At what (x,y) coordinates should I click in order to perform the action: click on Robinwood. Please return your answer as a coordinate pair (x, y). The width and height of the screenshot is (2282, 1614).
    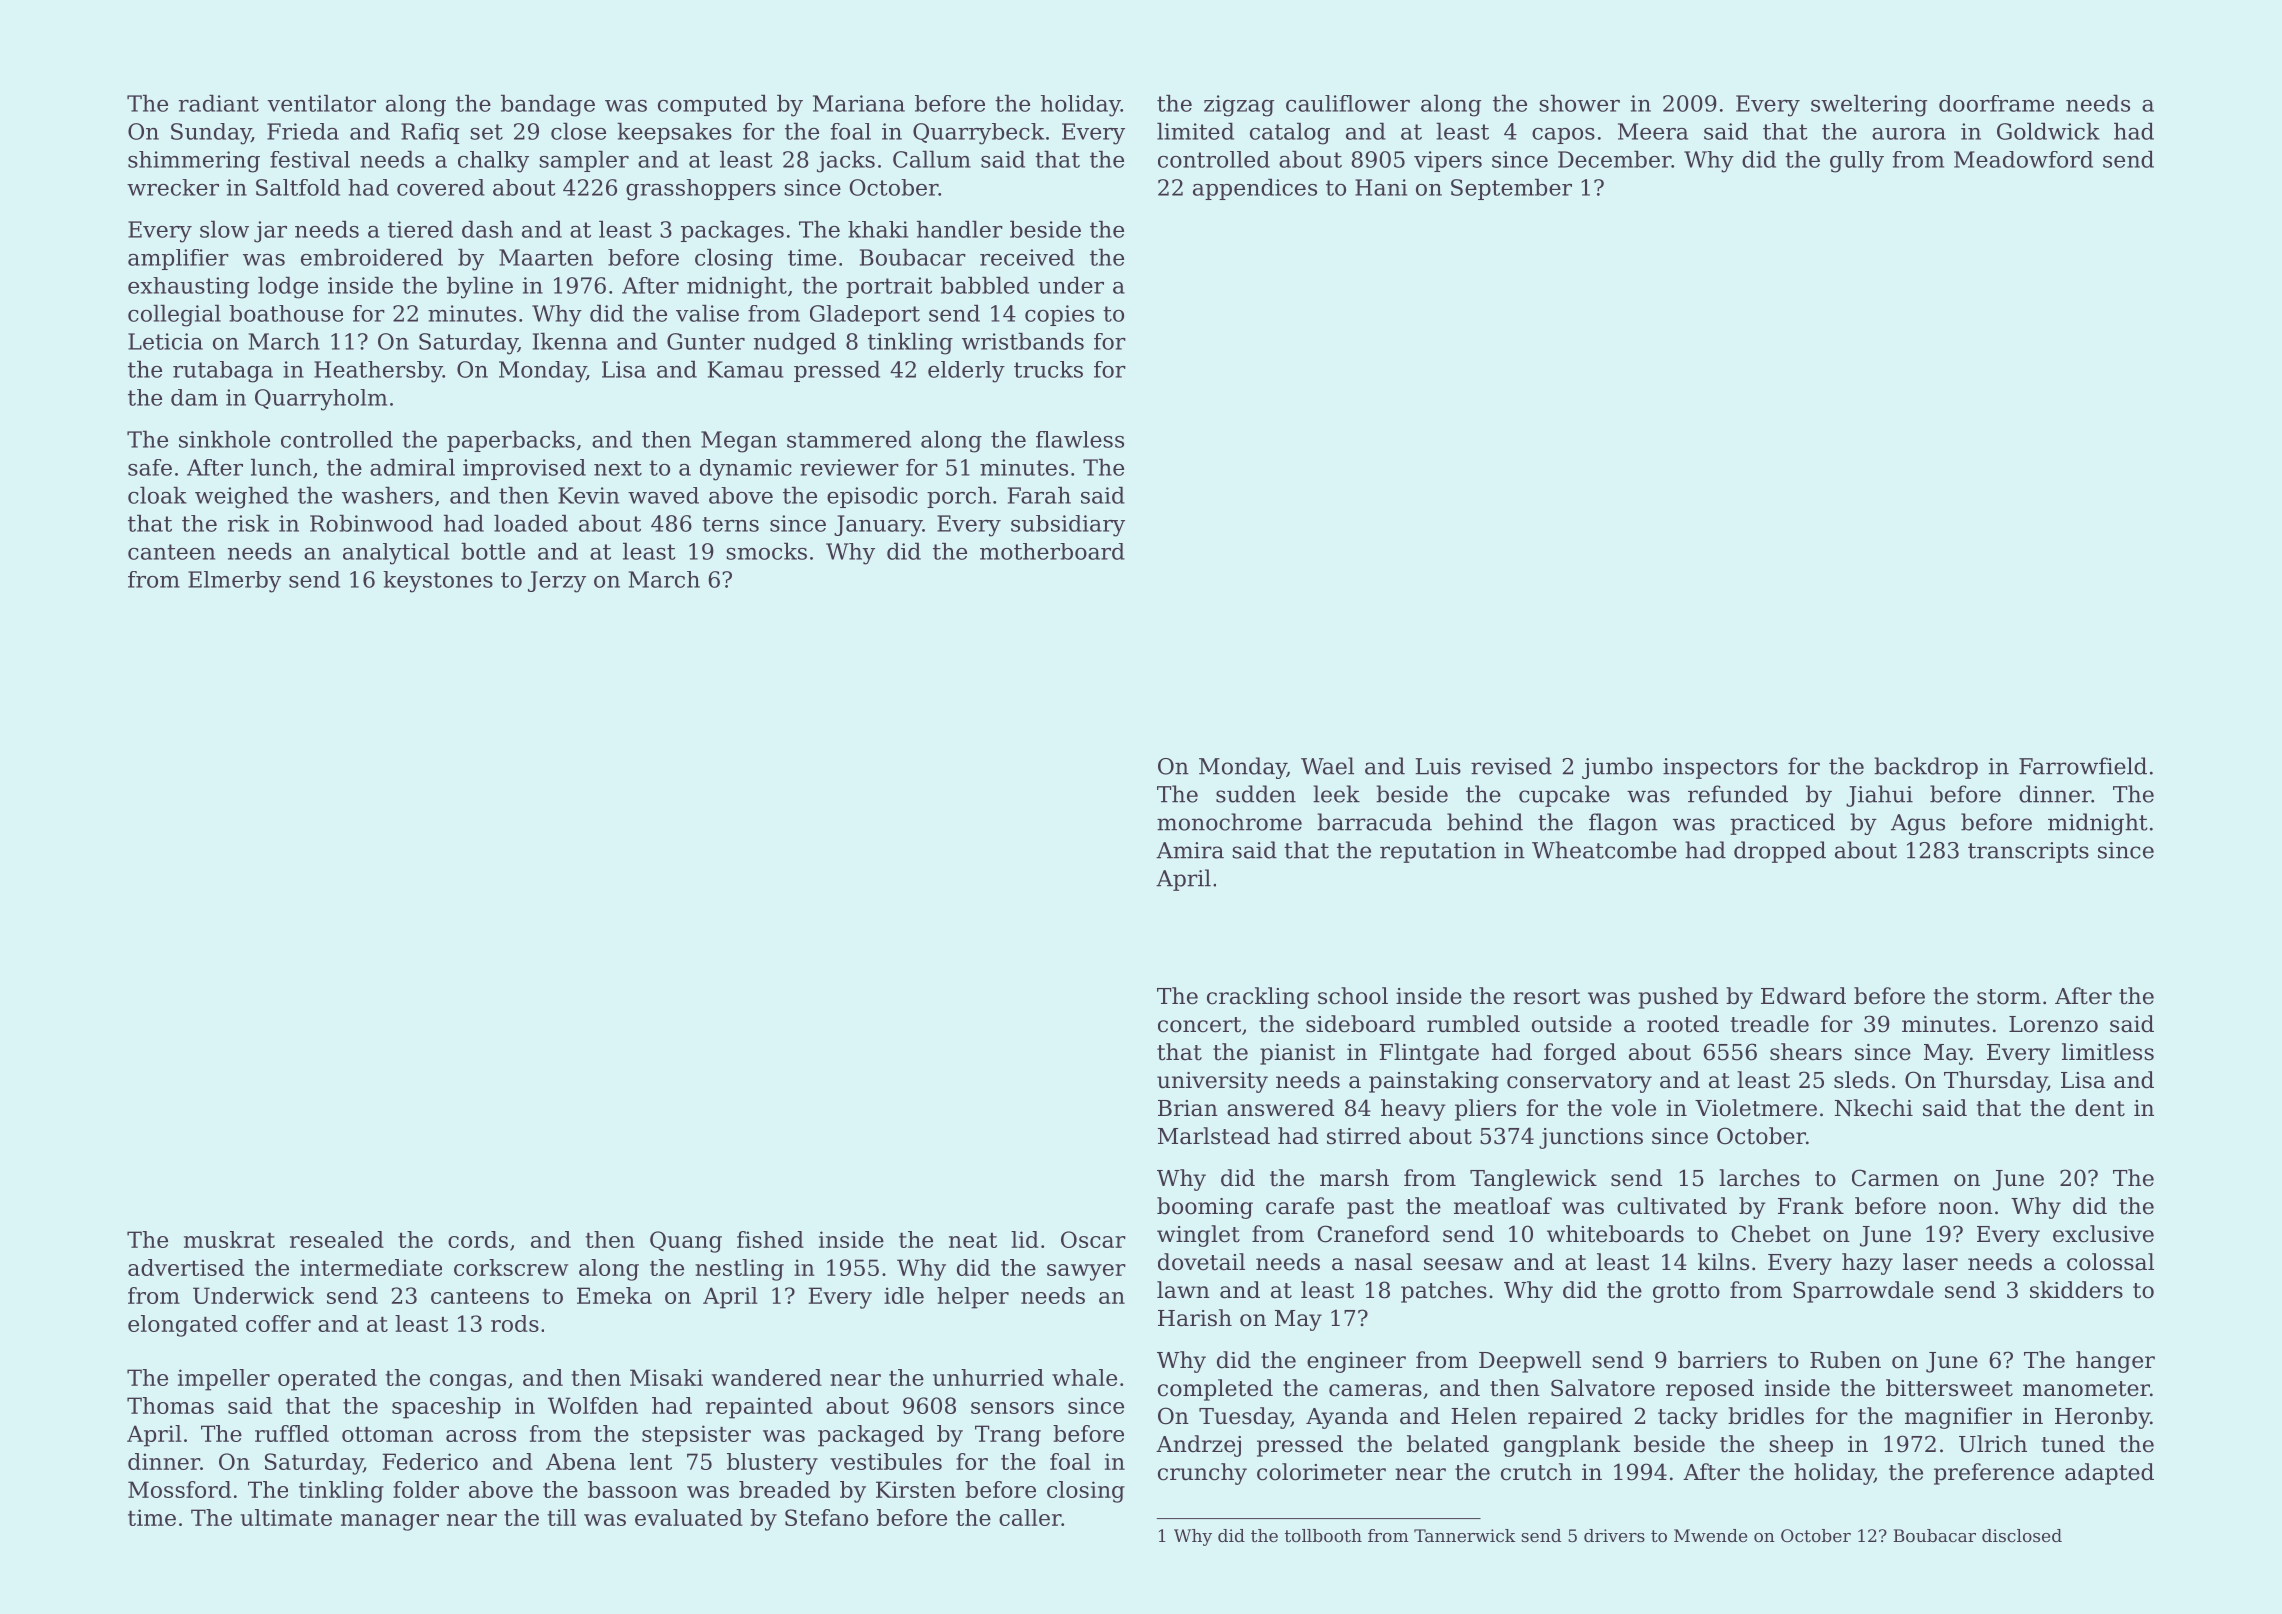
    Looking at the image, I should click on (371, 523).
